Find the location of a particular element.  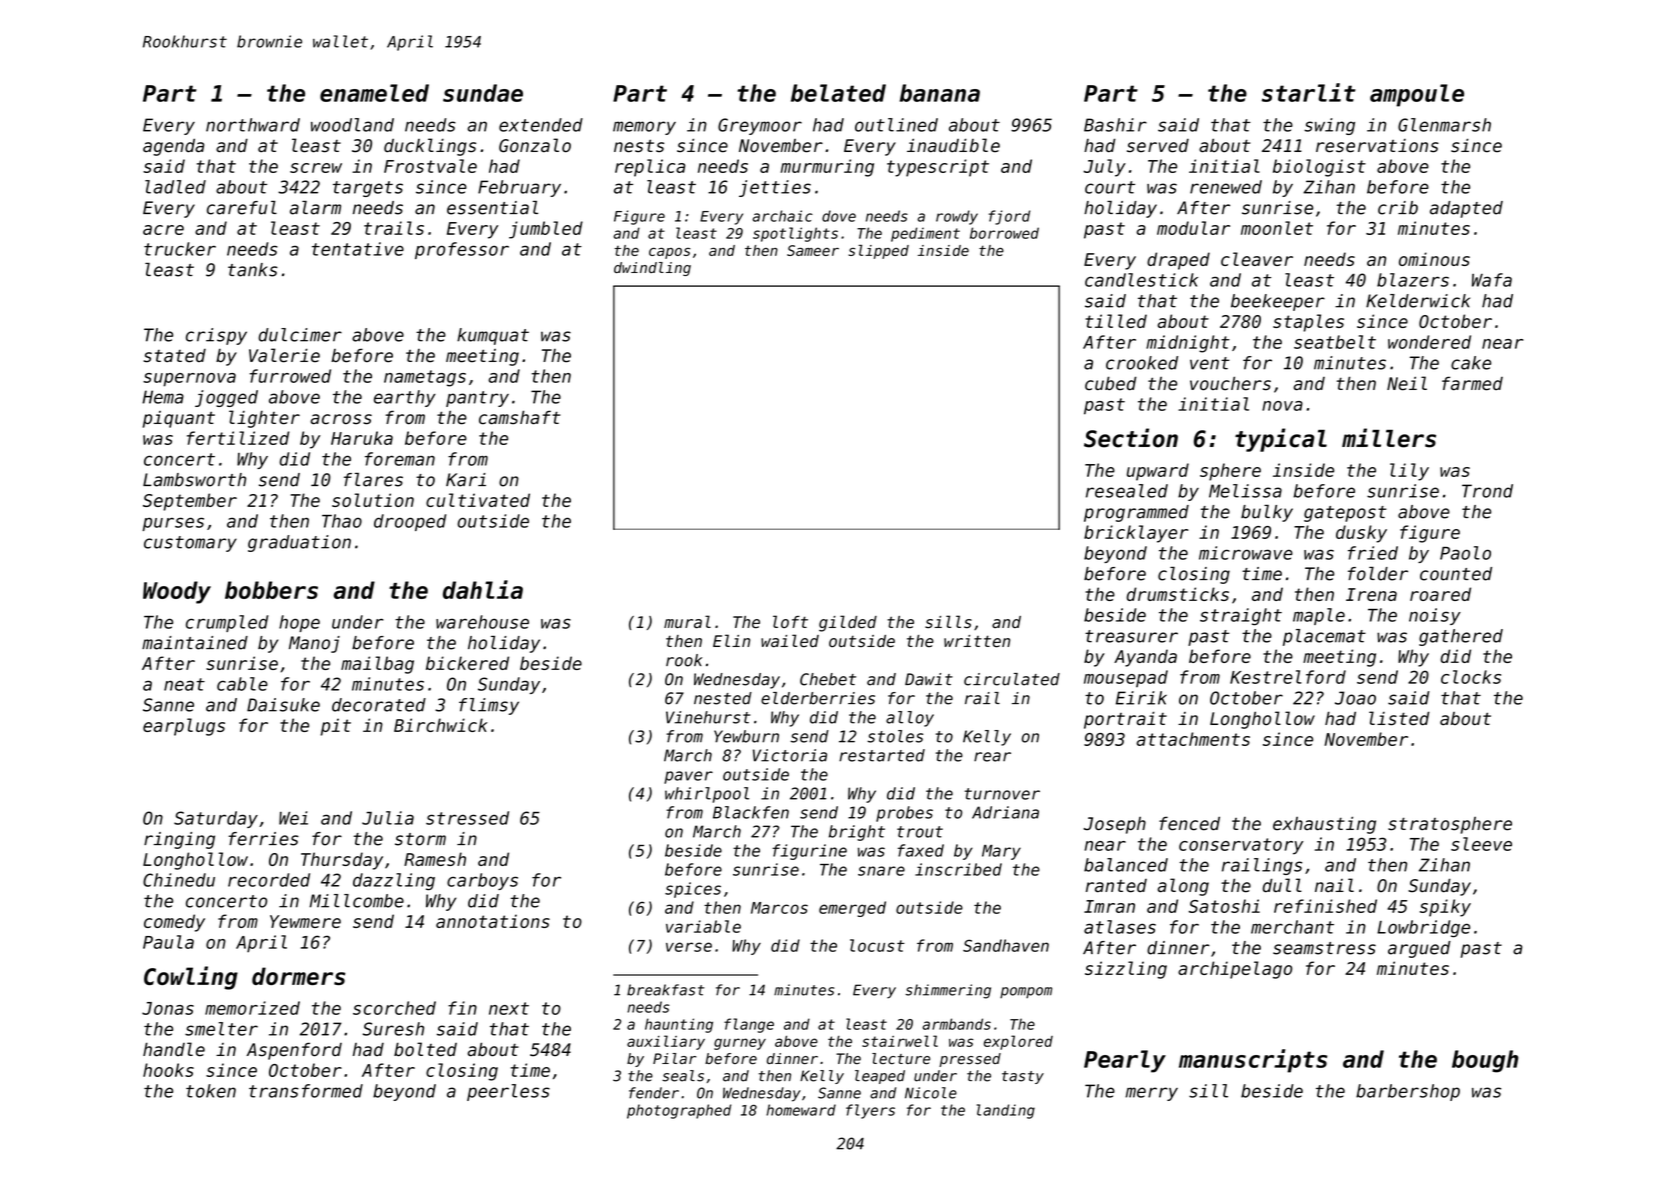

Paula is located at coordinates (168, 942).
